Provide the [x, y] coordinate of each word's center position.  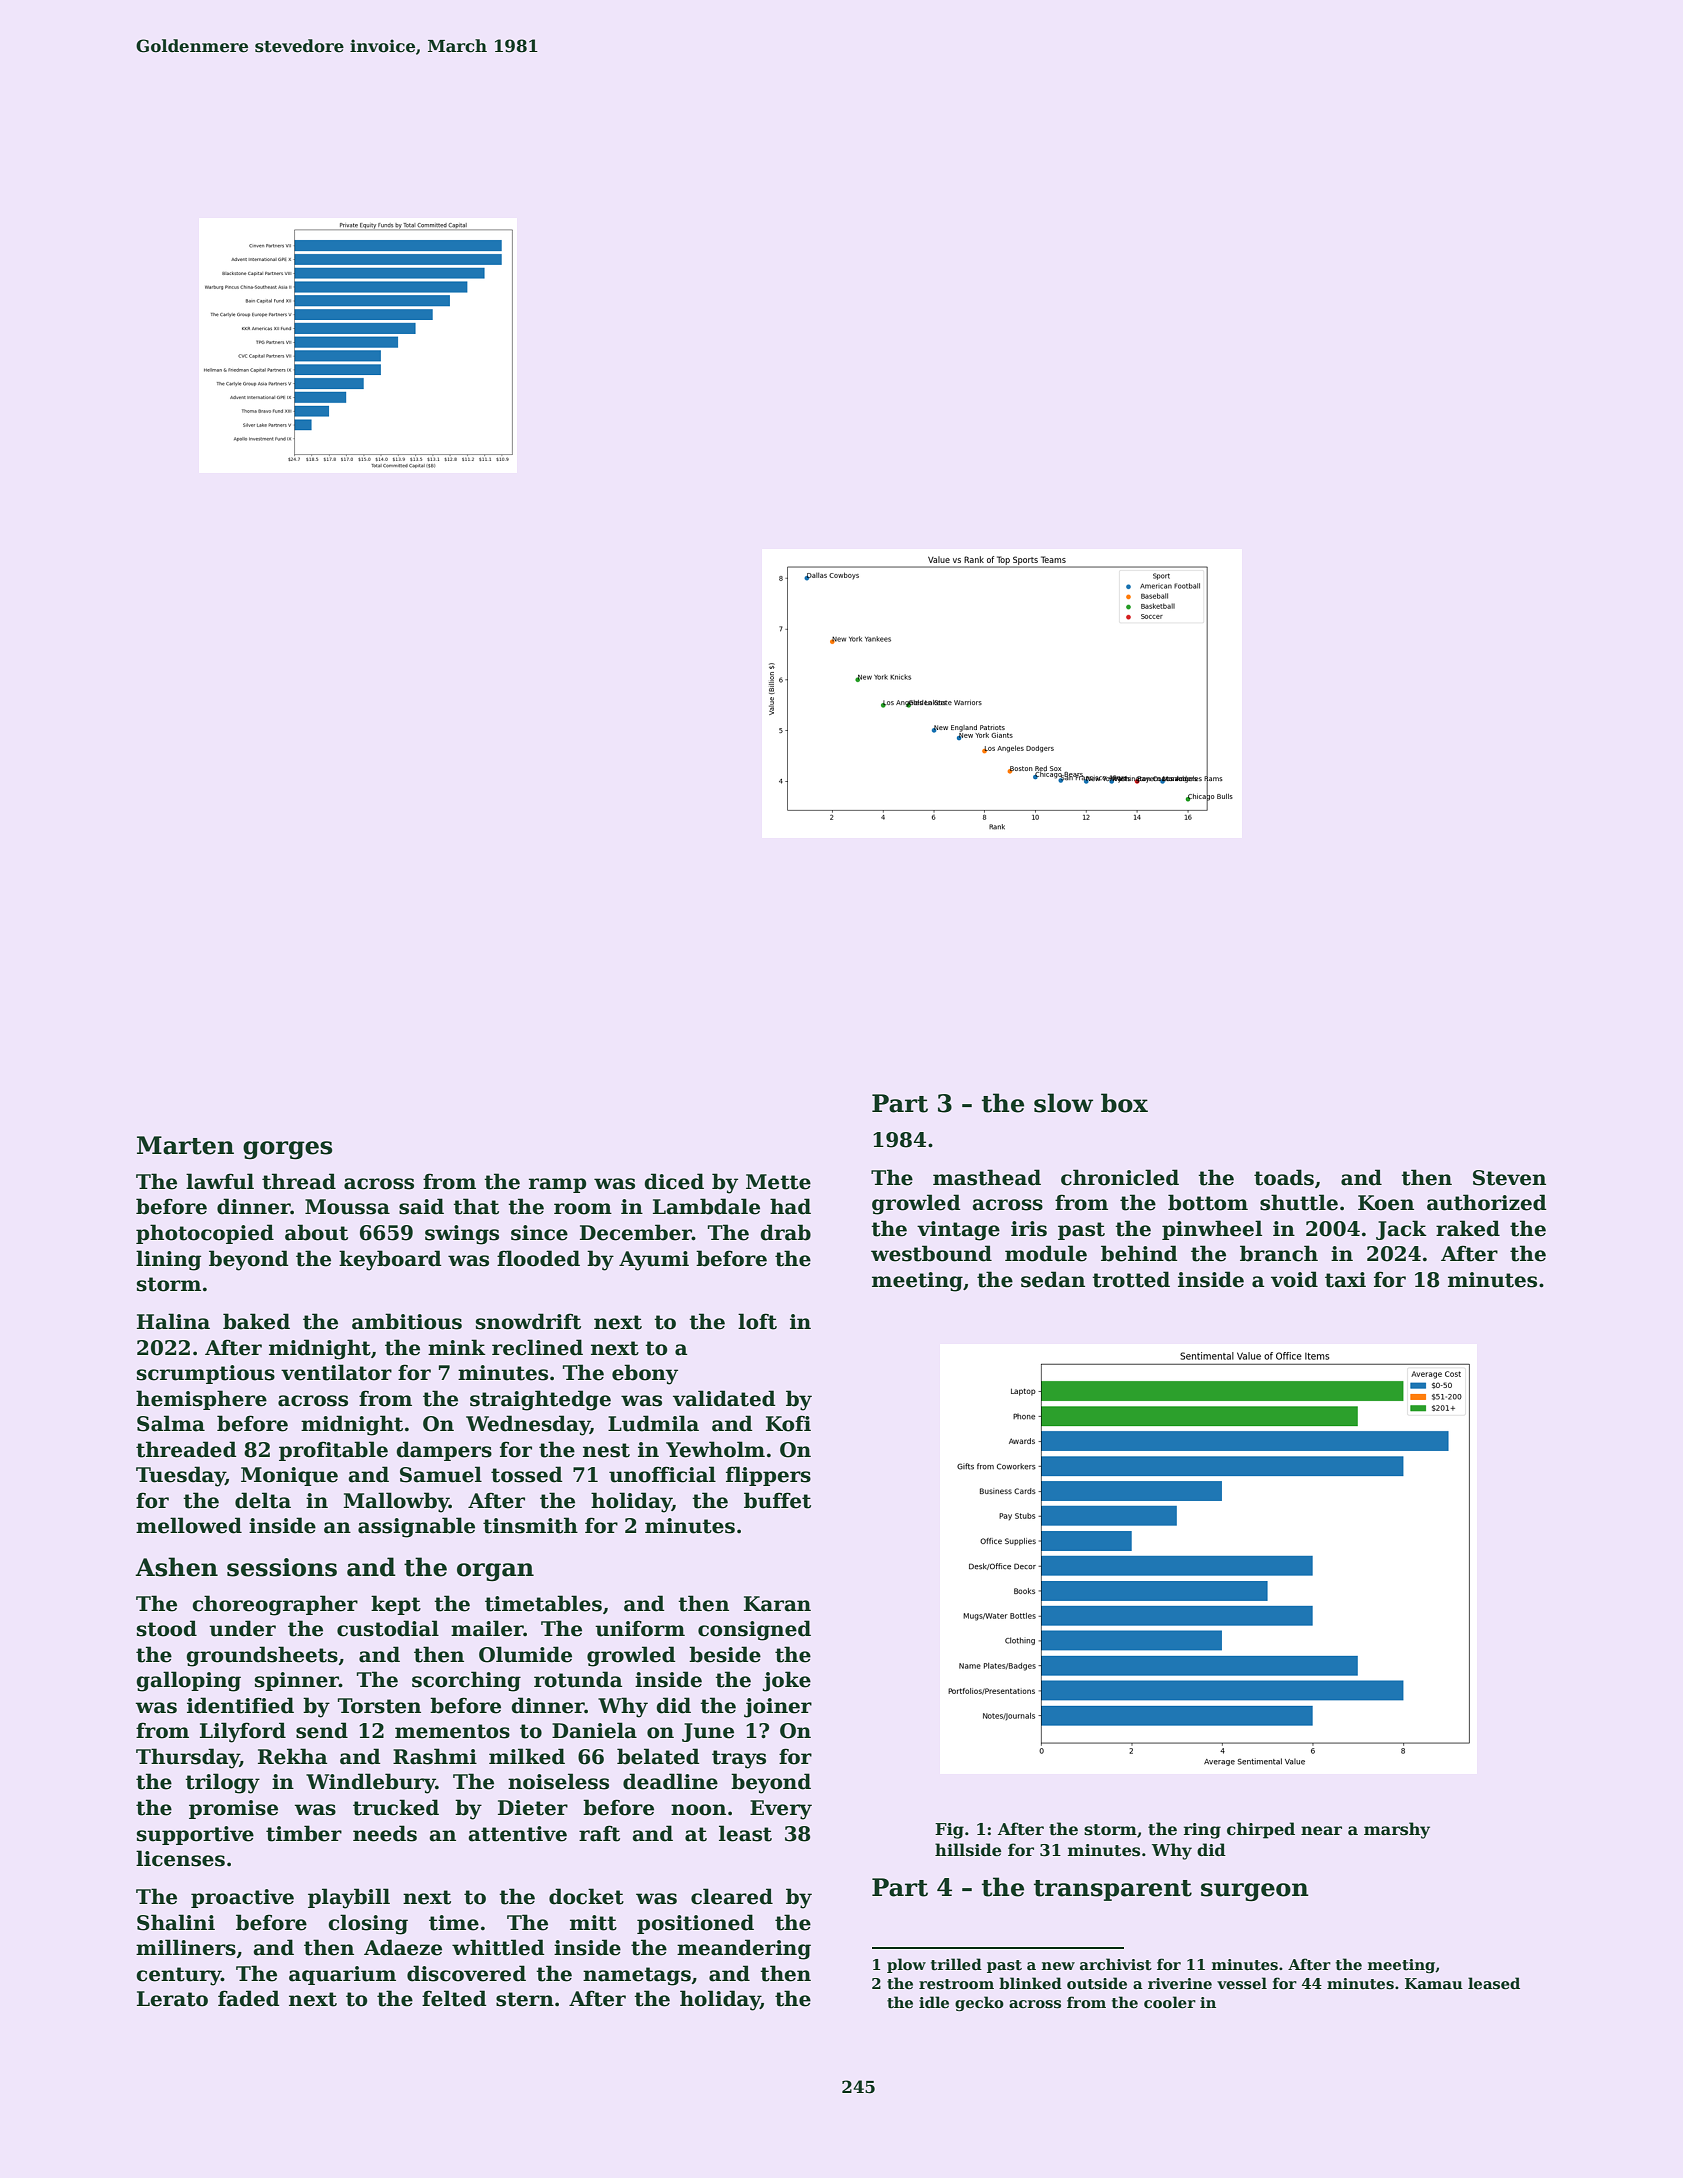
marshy [1397, 1830]
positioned [695, 1924]
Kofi [788, 1423]
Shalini [176, 1922]
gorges [287, 1150]
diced [674, 1181]
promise [233, 1809]
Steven [1509, 1178]
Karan [777, 1604]
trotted [1131, 1279]
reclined [537, 1347]
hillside [968, 1850]
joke [786, 1681]
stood [167, 1628]
